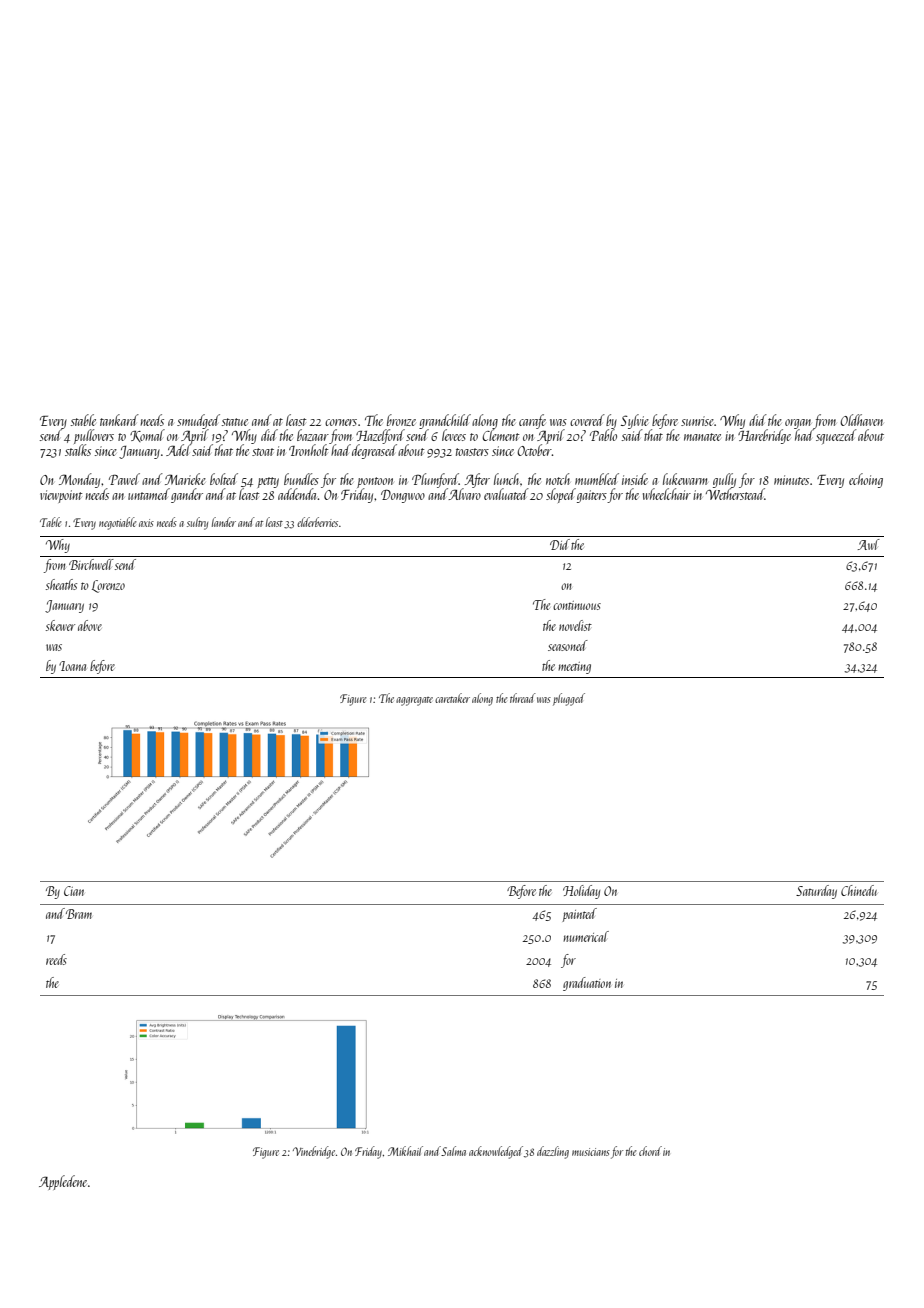 Image resolution: width=924 pixels, height=1308 pixels. I want to click on tankard, so click(119, 420).
